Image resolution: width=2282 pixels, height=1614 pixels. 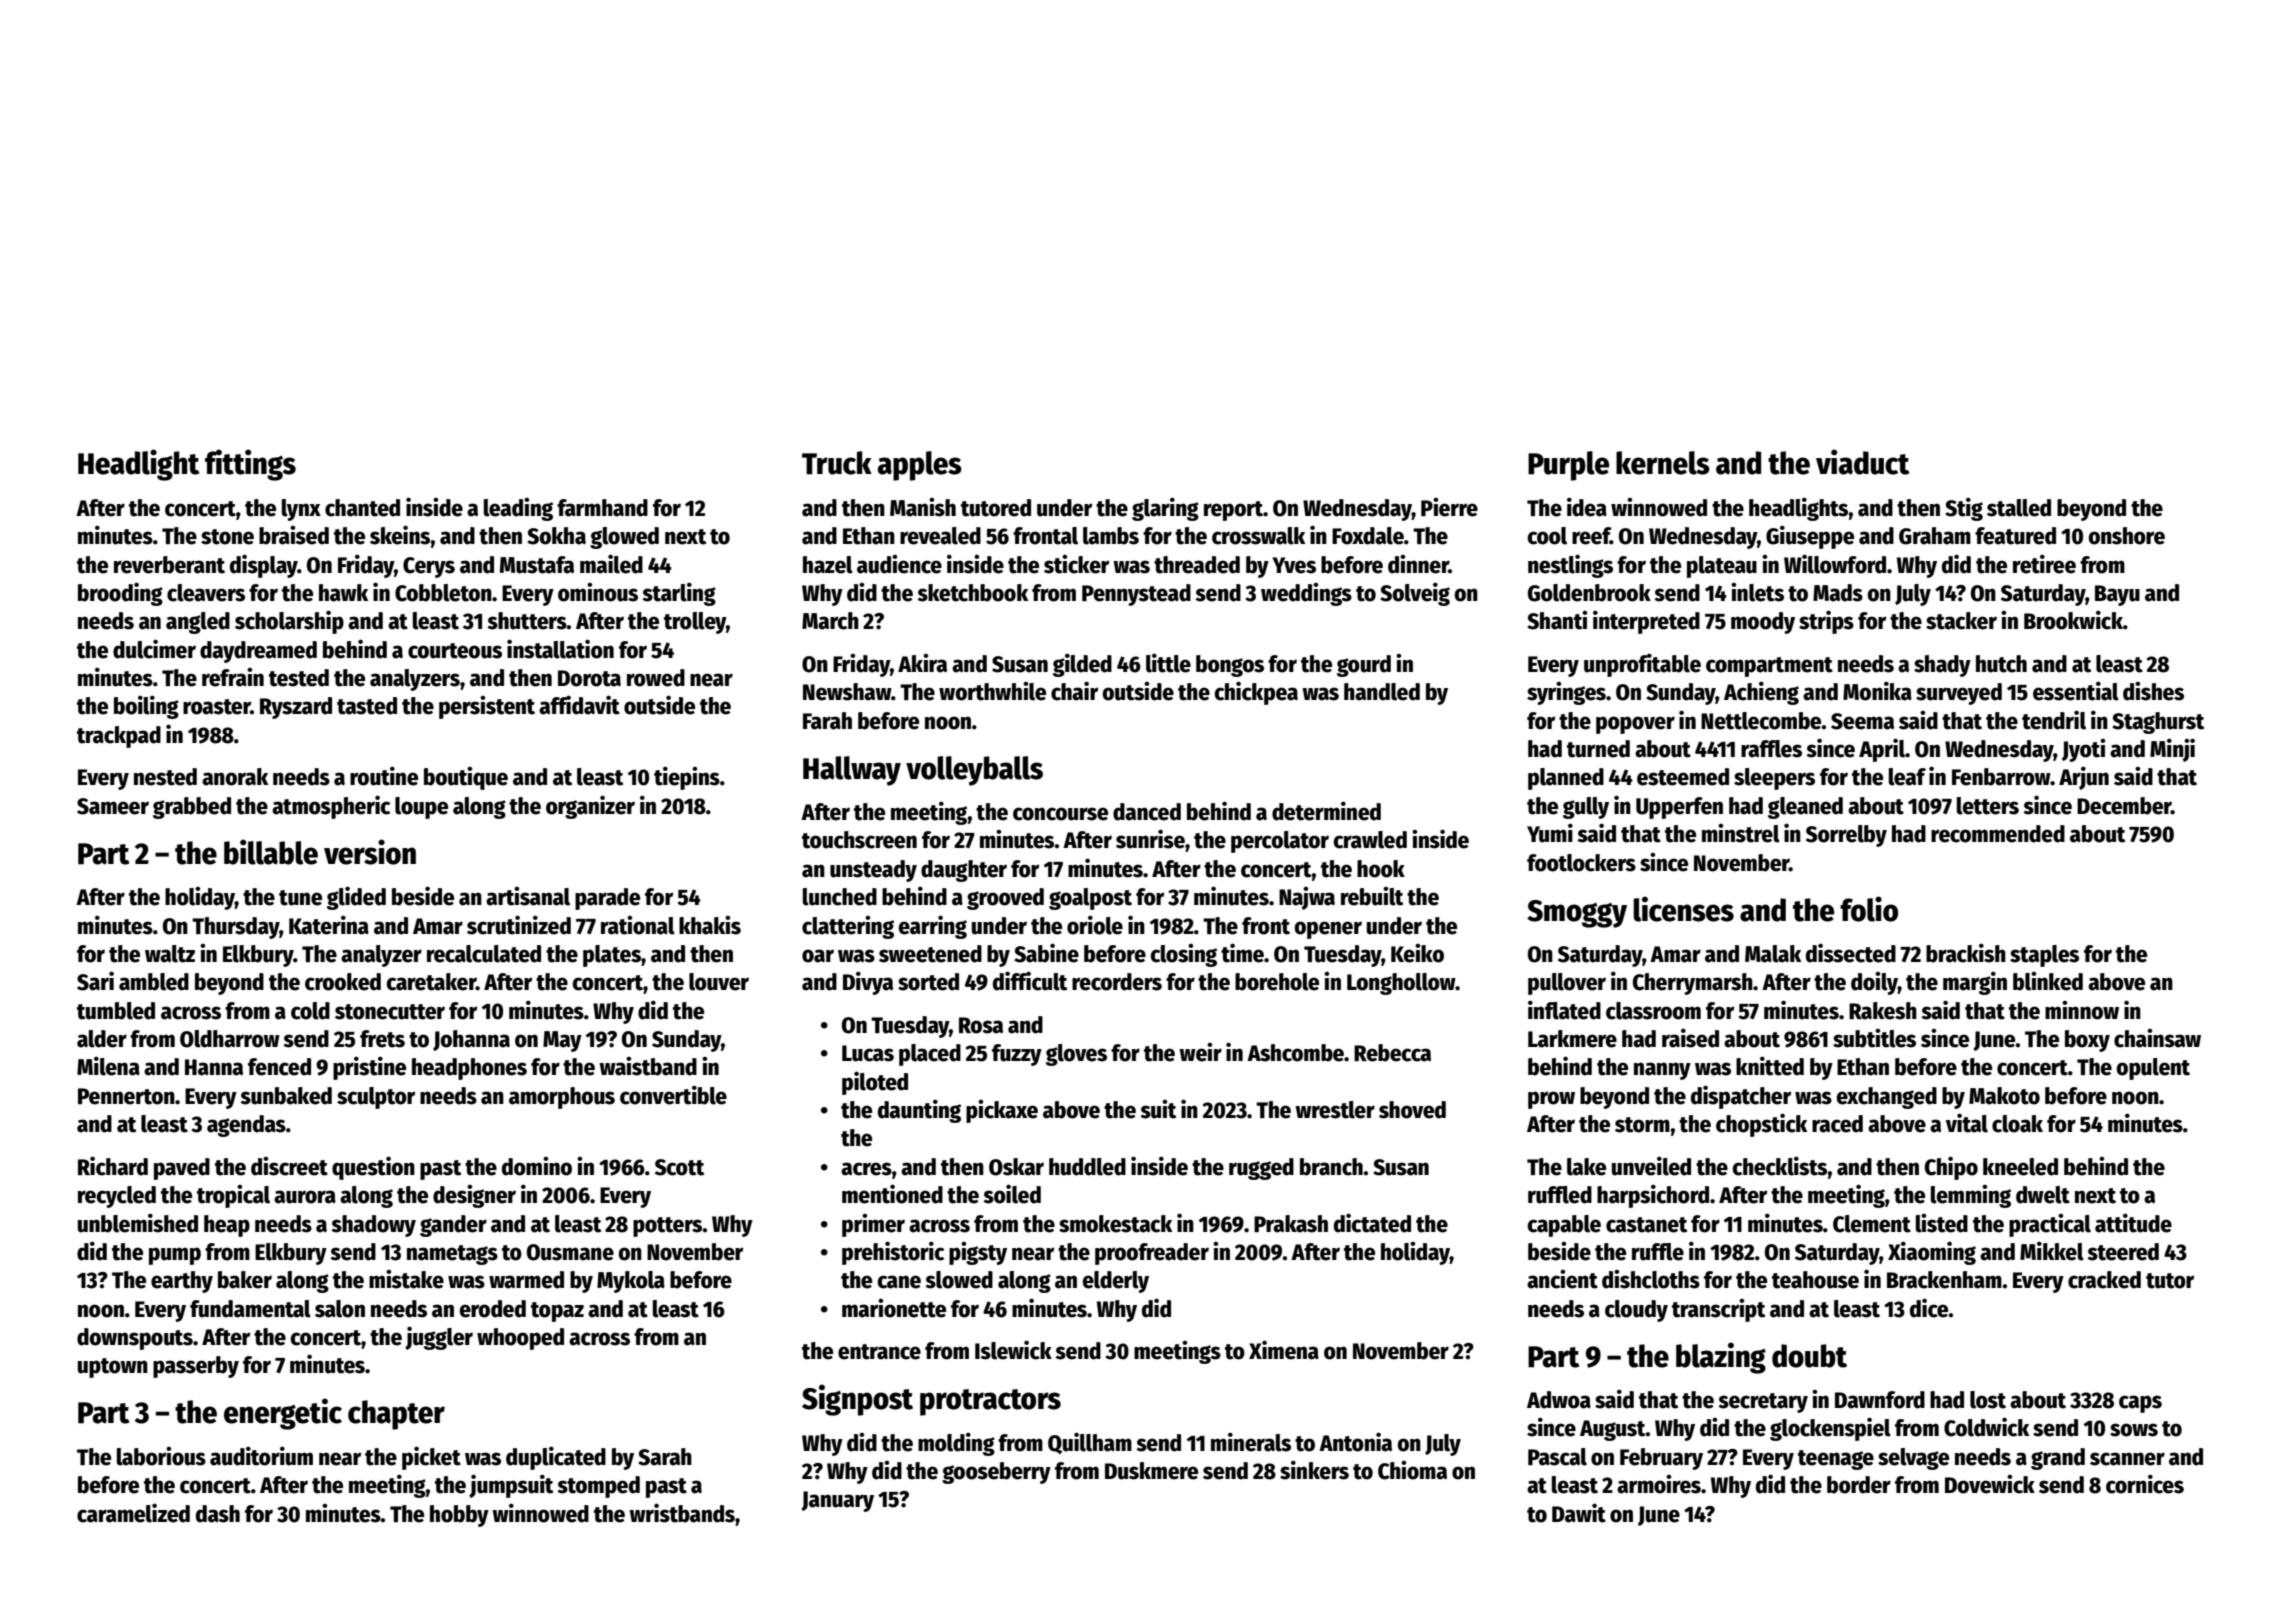 I want to click on Yves, so click(x=1294, y=565).
